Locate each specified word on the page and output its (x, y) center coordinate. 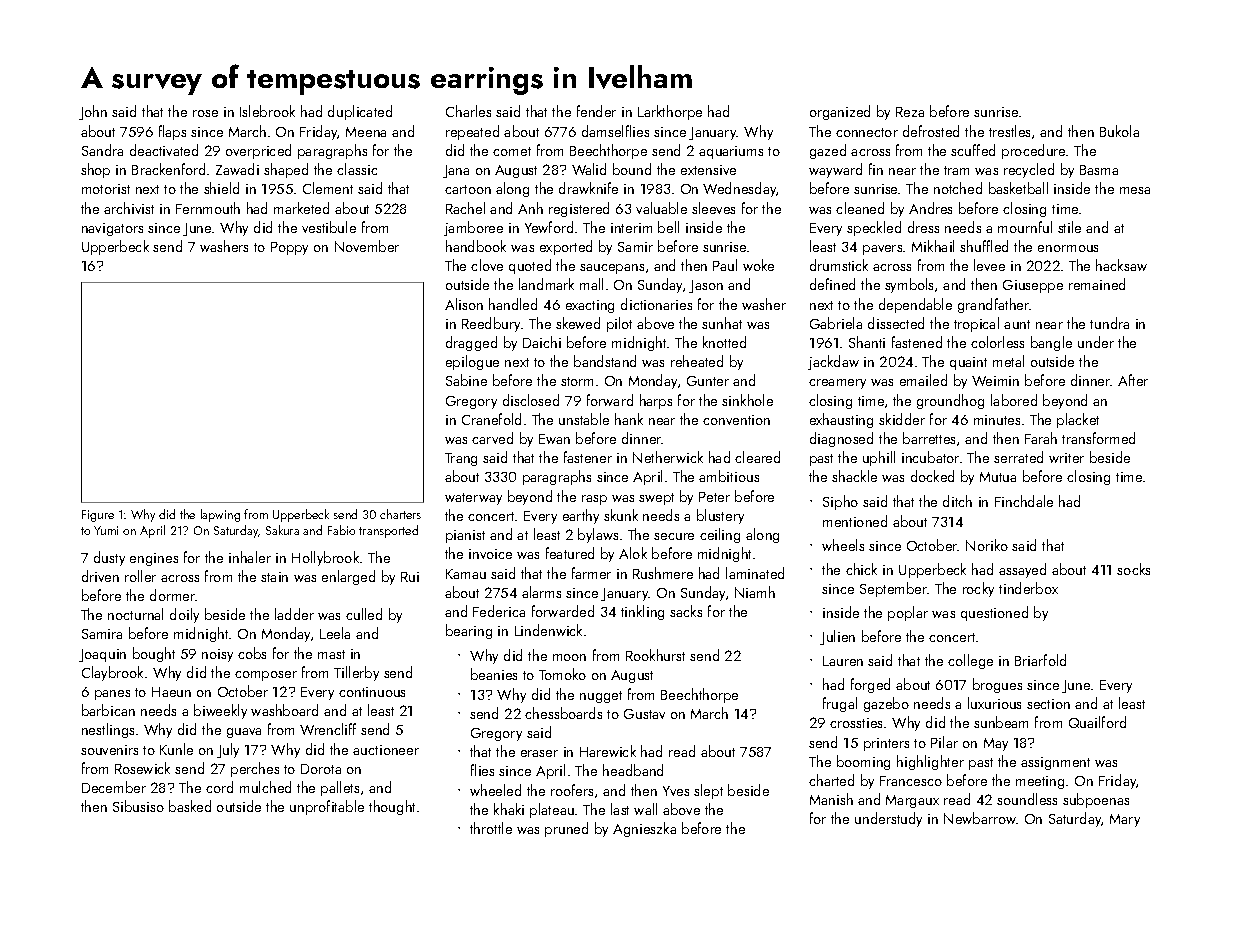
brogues (997, 685)
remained (1097, 284)
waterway (473, 499)
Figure (98, 516)
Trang (461, 459)
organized (840, 112)
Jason (706, 286)
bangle (1051, 343)
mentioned (855, 521)
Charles (468, 111)
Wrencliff (328, 729)
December (114, 787)
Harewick (608, 751)
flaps (172, 132)
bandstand (605, 361)
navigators (112, 229)
